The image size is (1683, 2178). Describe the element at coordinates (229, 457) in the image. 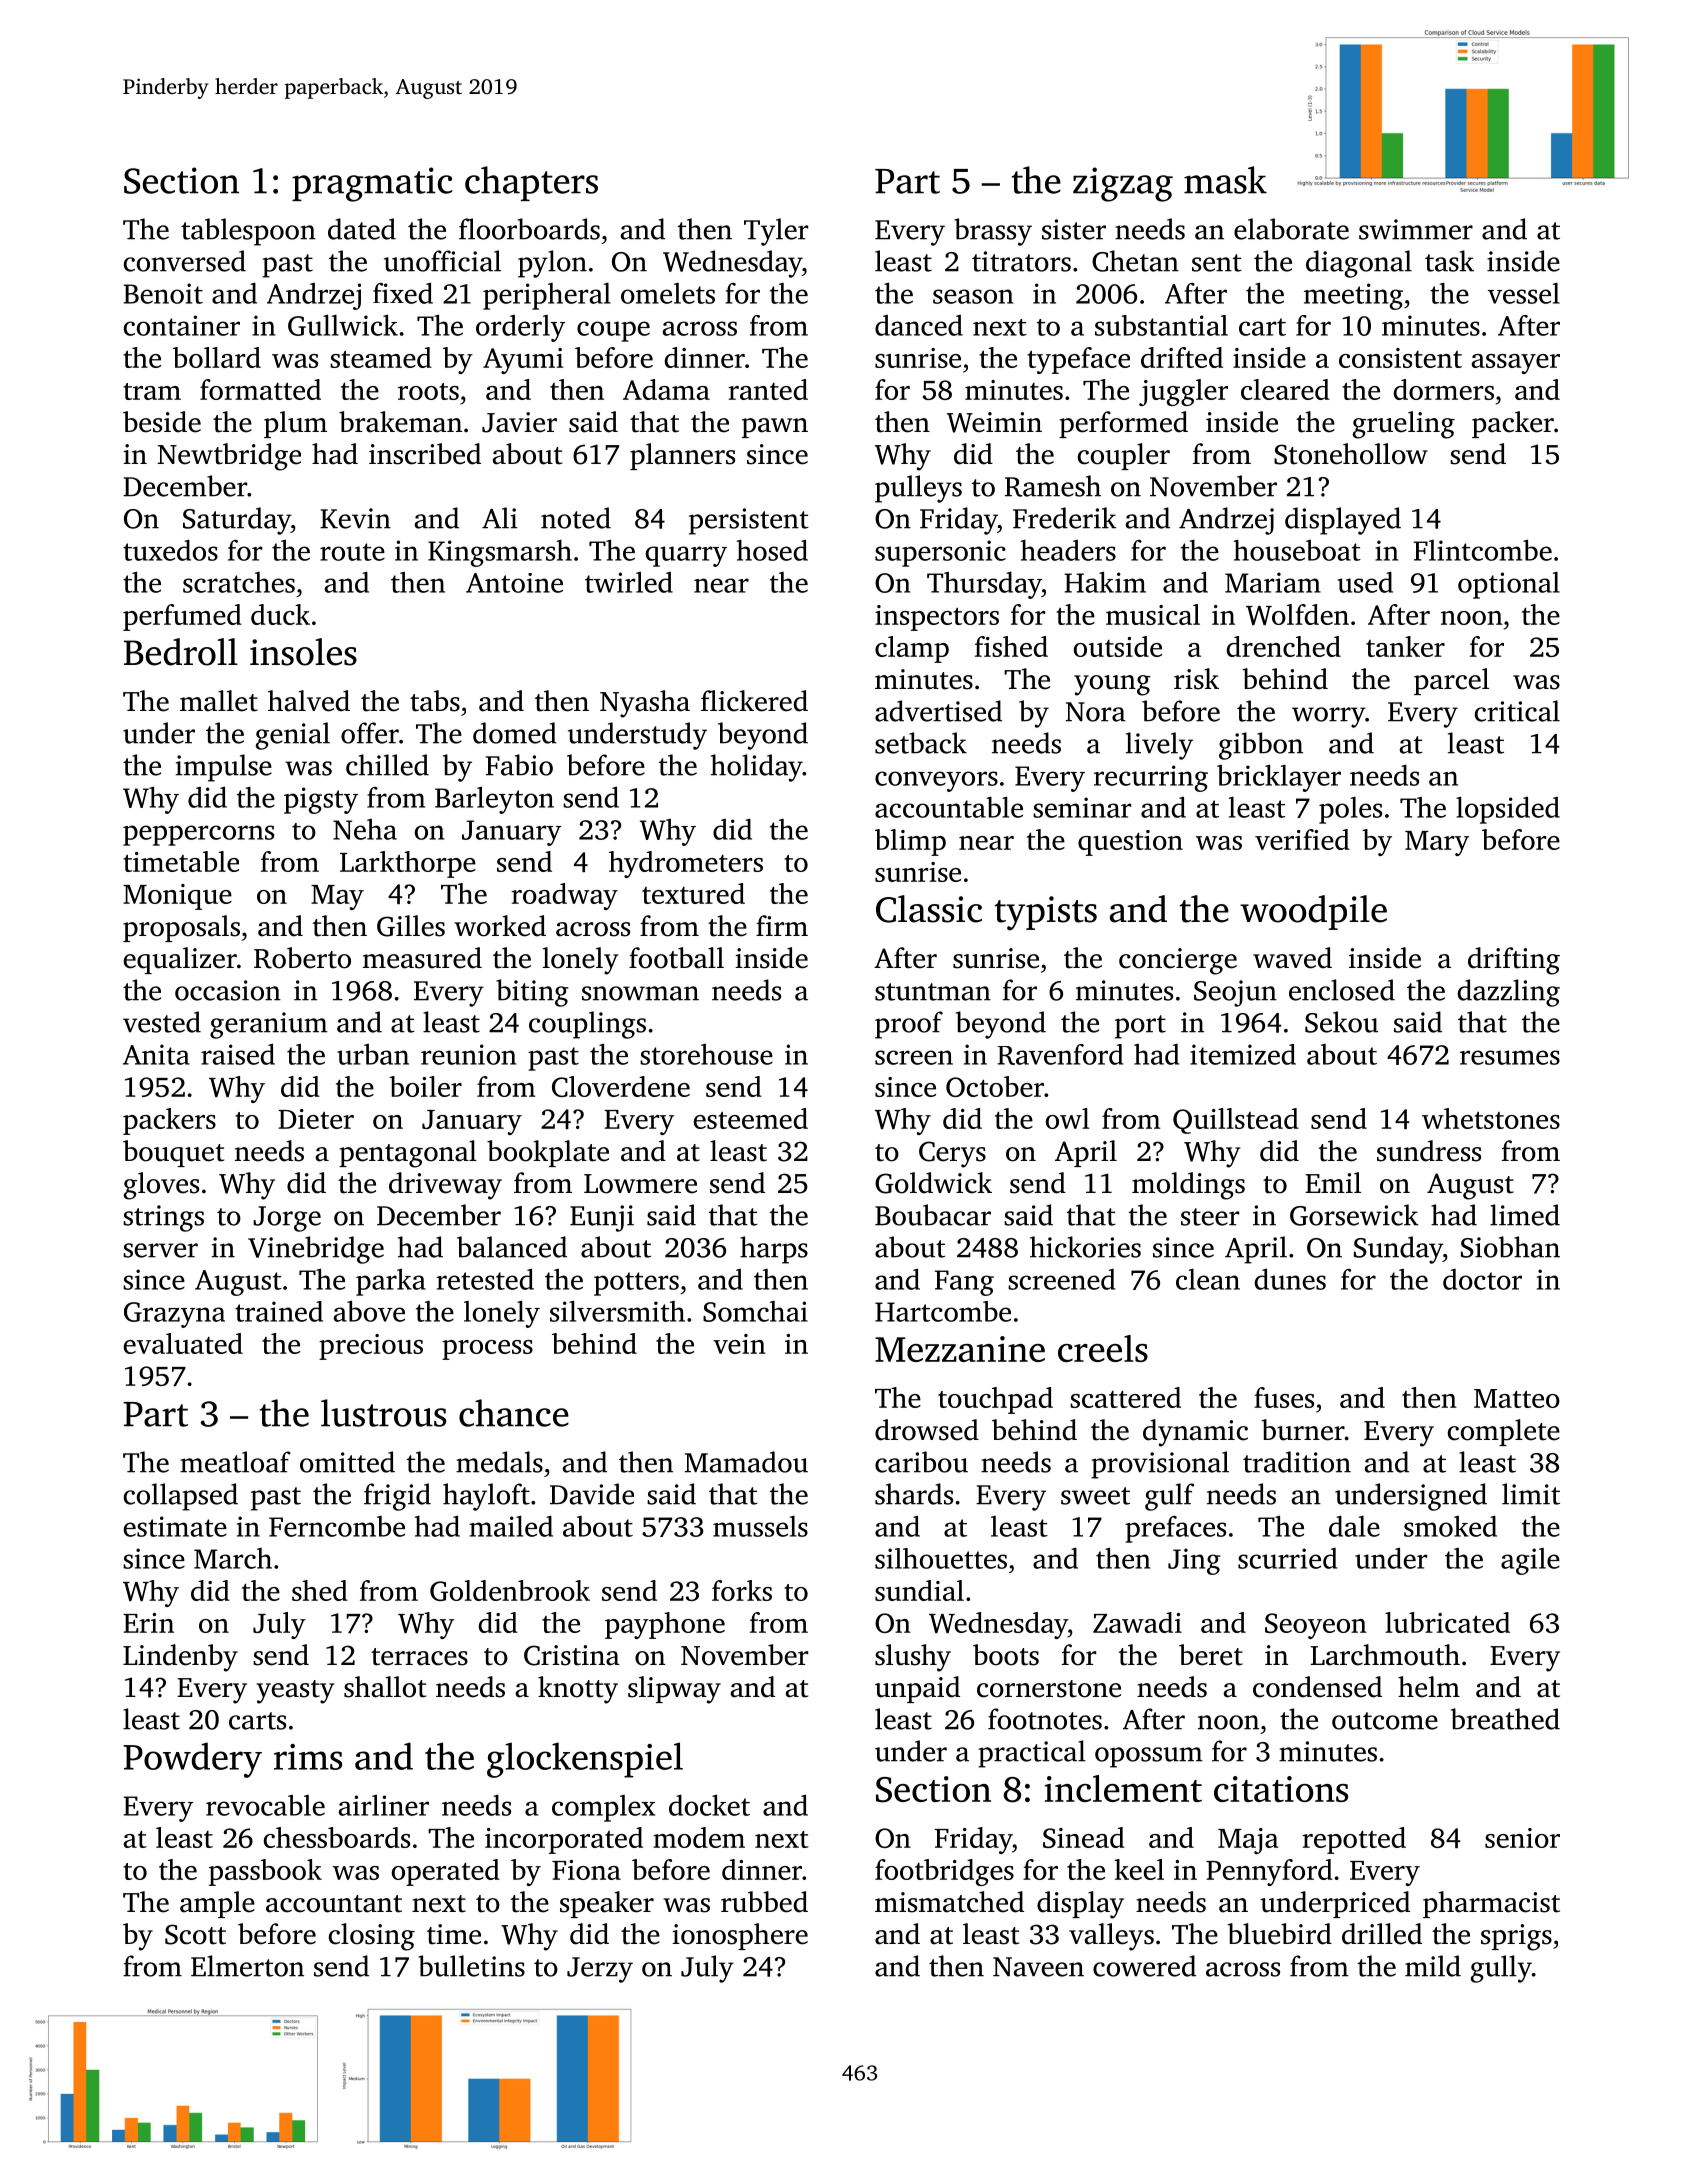

I see `Newtbridge` at that location.
